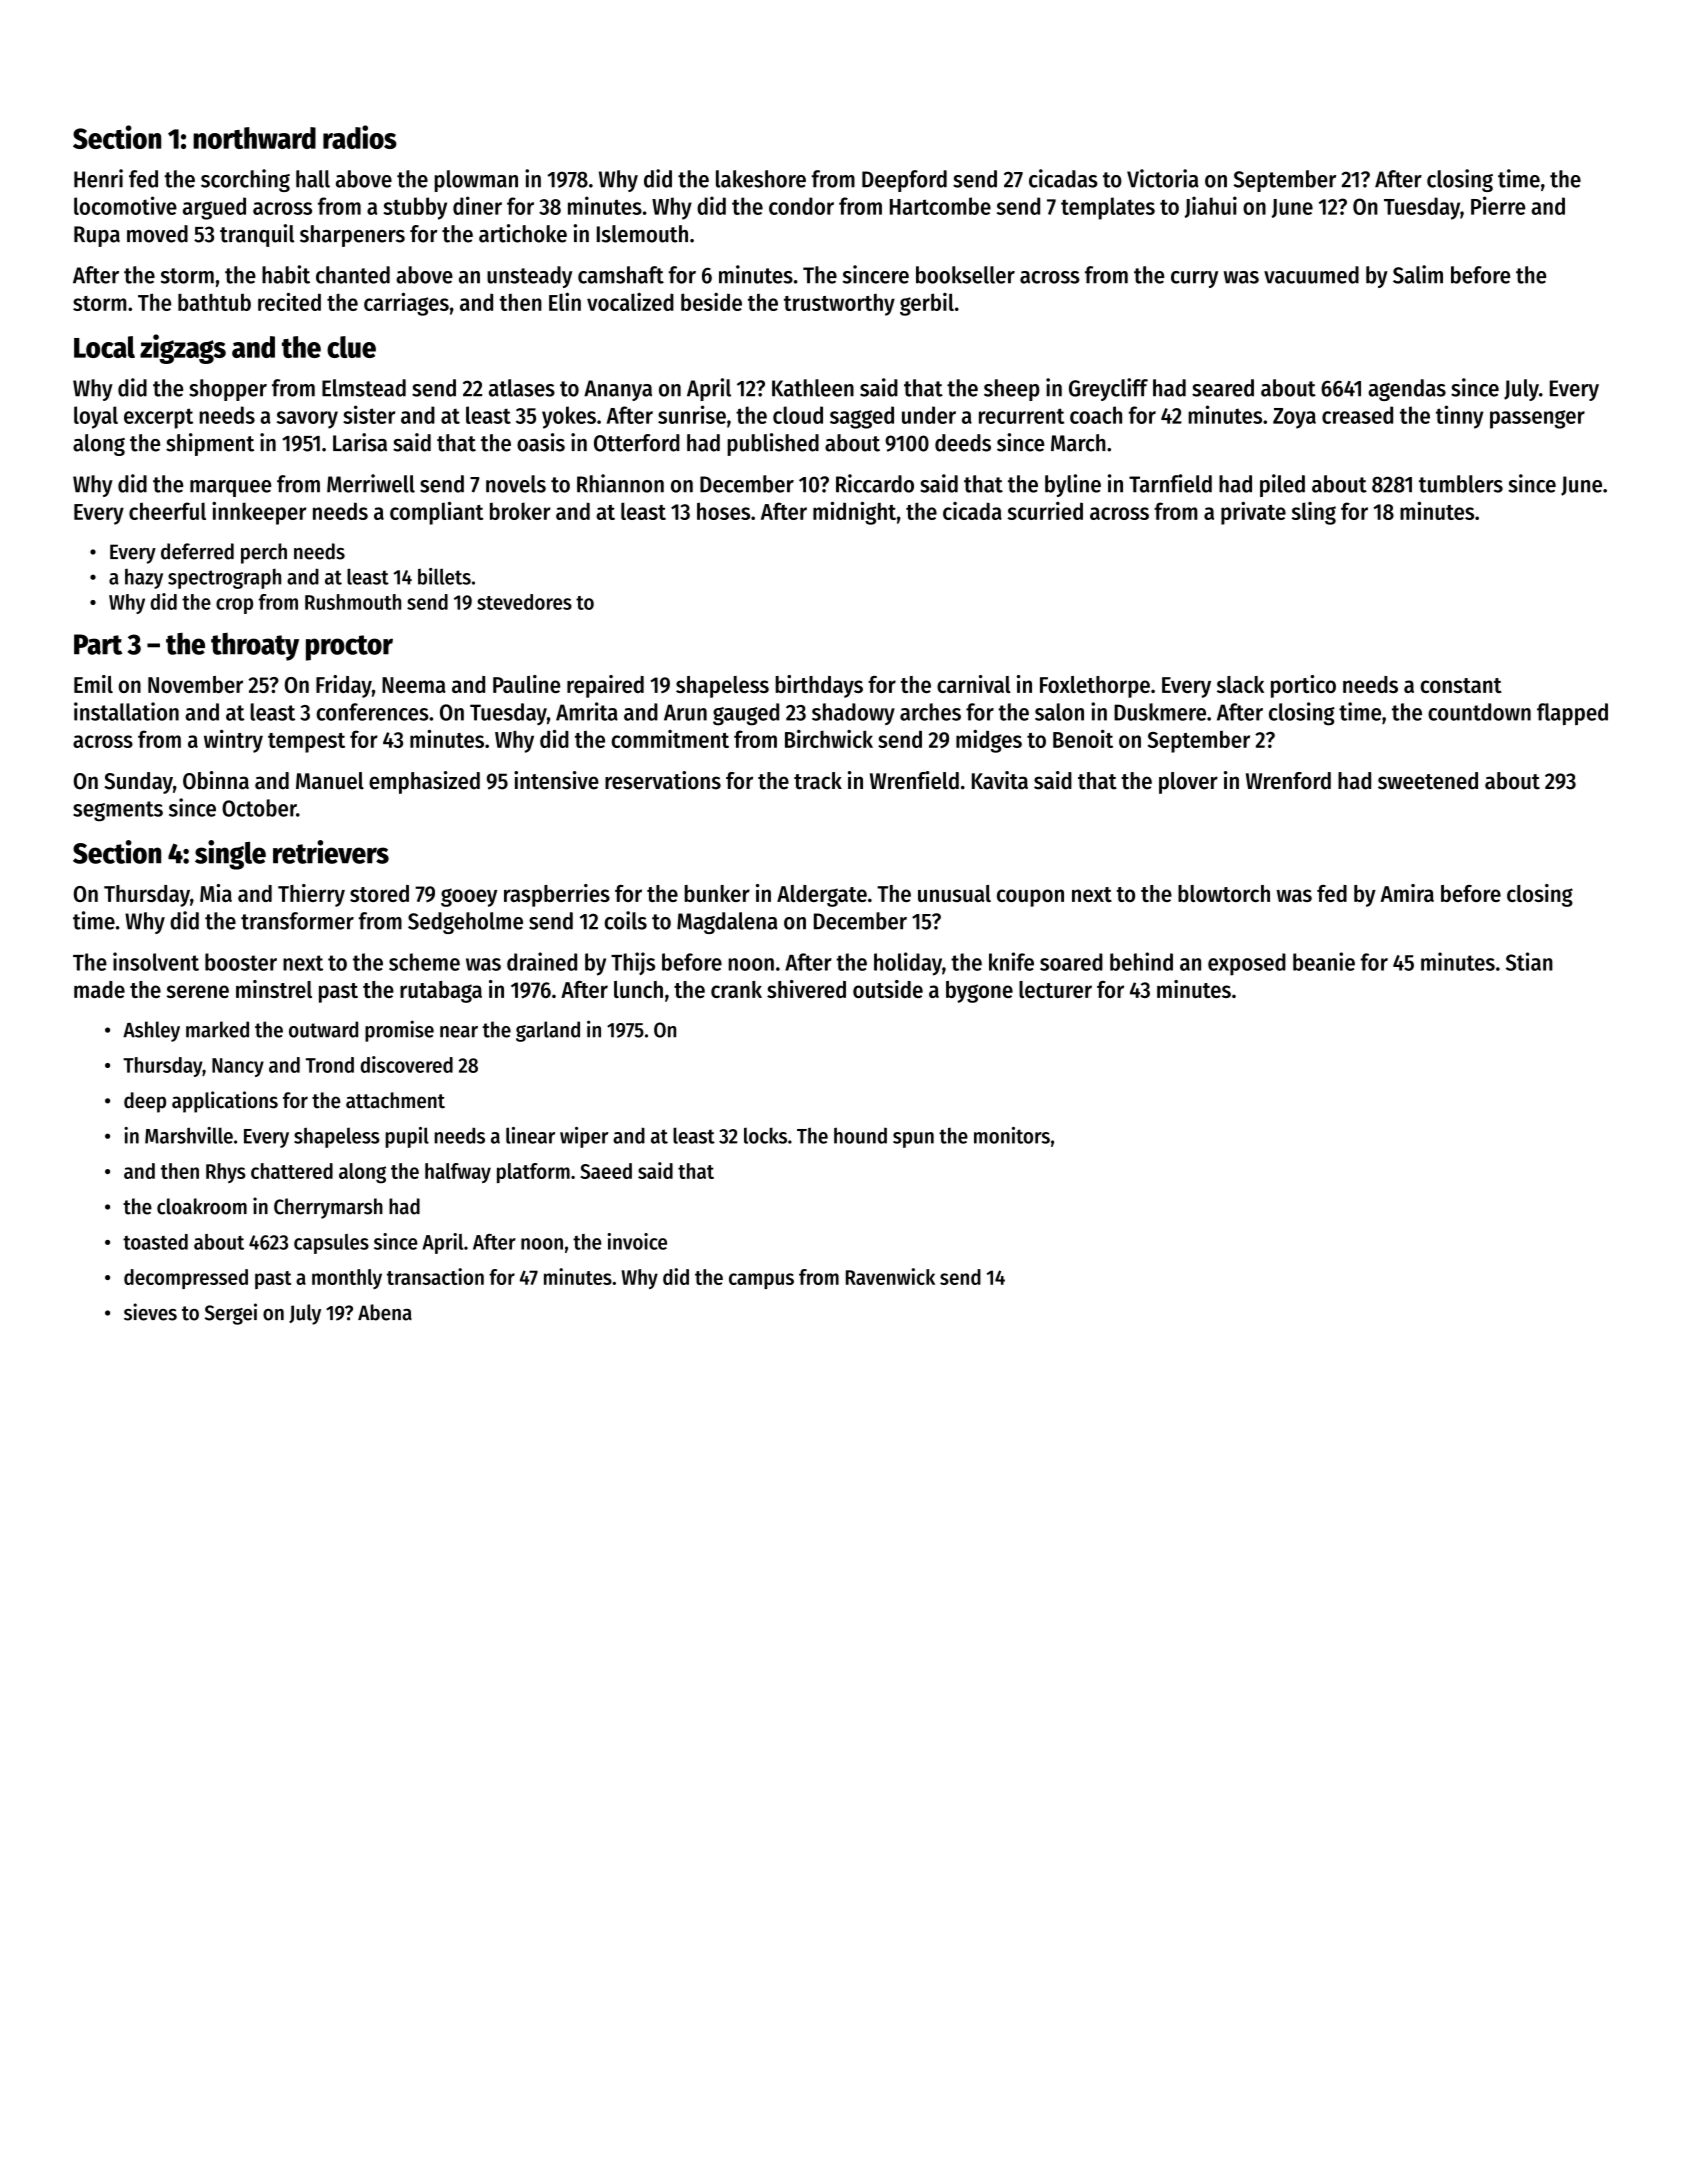 The image size is (1683, 2178). Describe the element at coordinates (761, 179) in the image. I see `lakeshore` at that location.
